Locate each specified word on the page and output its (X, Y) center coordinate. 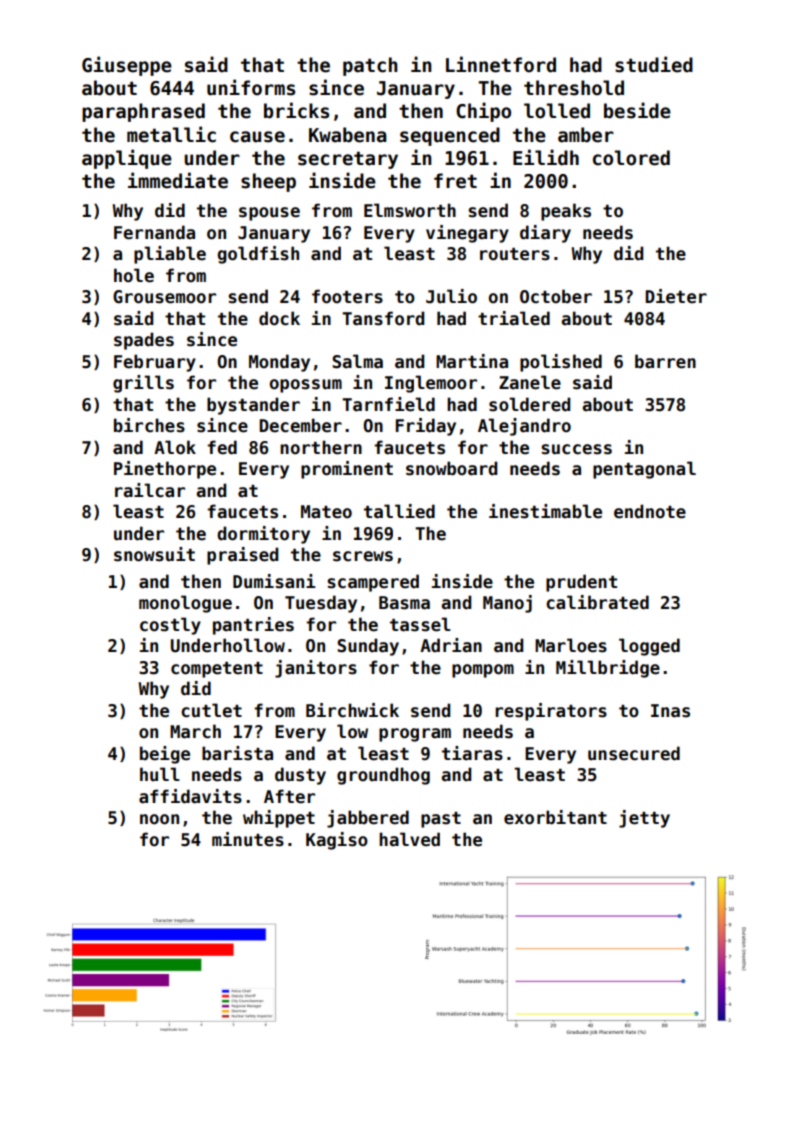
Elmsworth (410, 210)
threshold (574, 88)
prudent (581, 583)
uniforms (251, 87)
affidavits (190, 796)
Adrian (451, 645)
